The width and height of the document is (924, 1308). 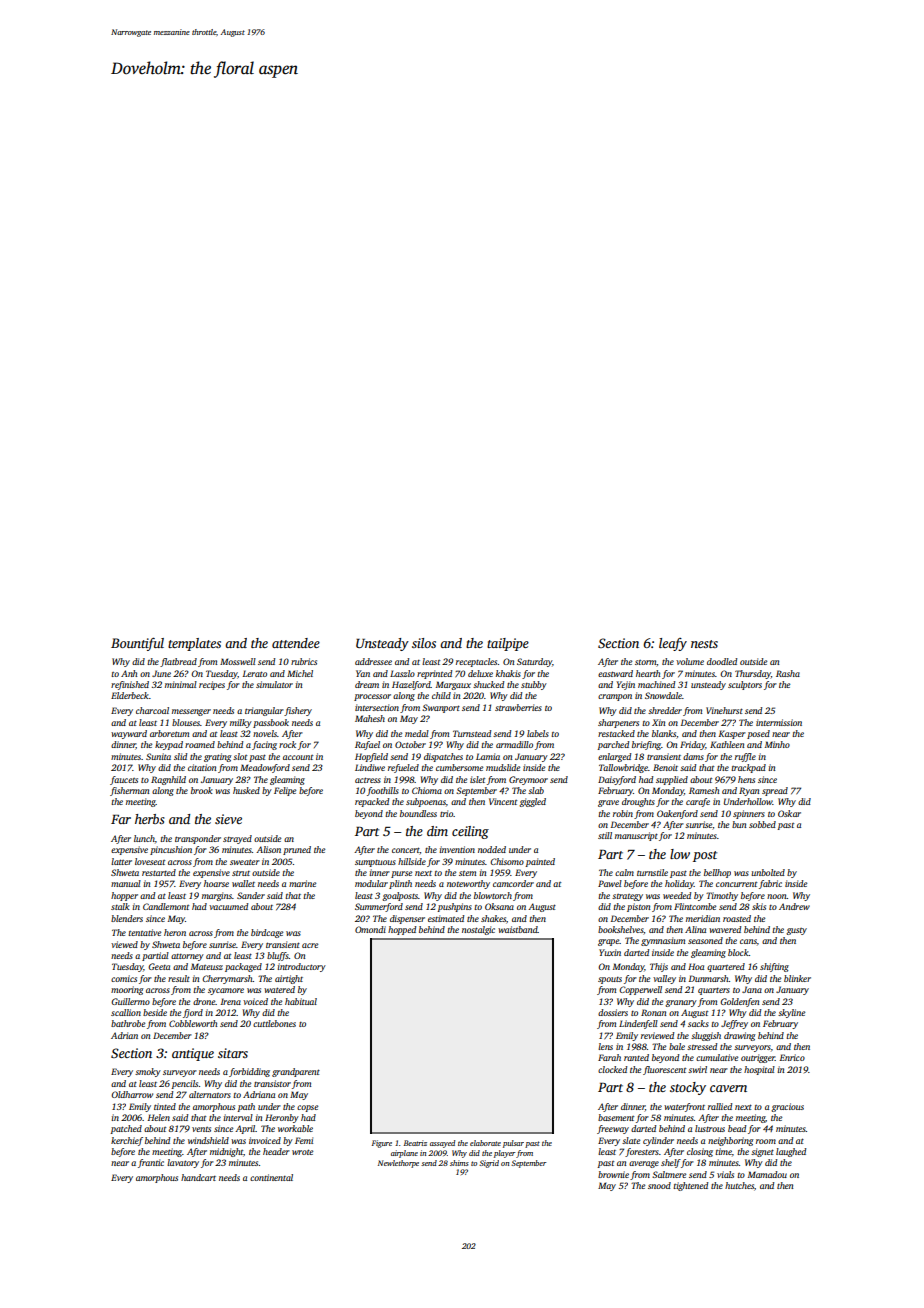 What do you see at coordinates (296, 1072) in the document?
I see `grandparent` at bounding box center [296, 1072].
